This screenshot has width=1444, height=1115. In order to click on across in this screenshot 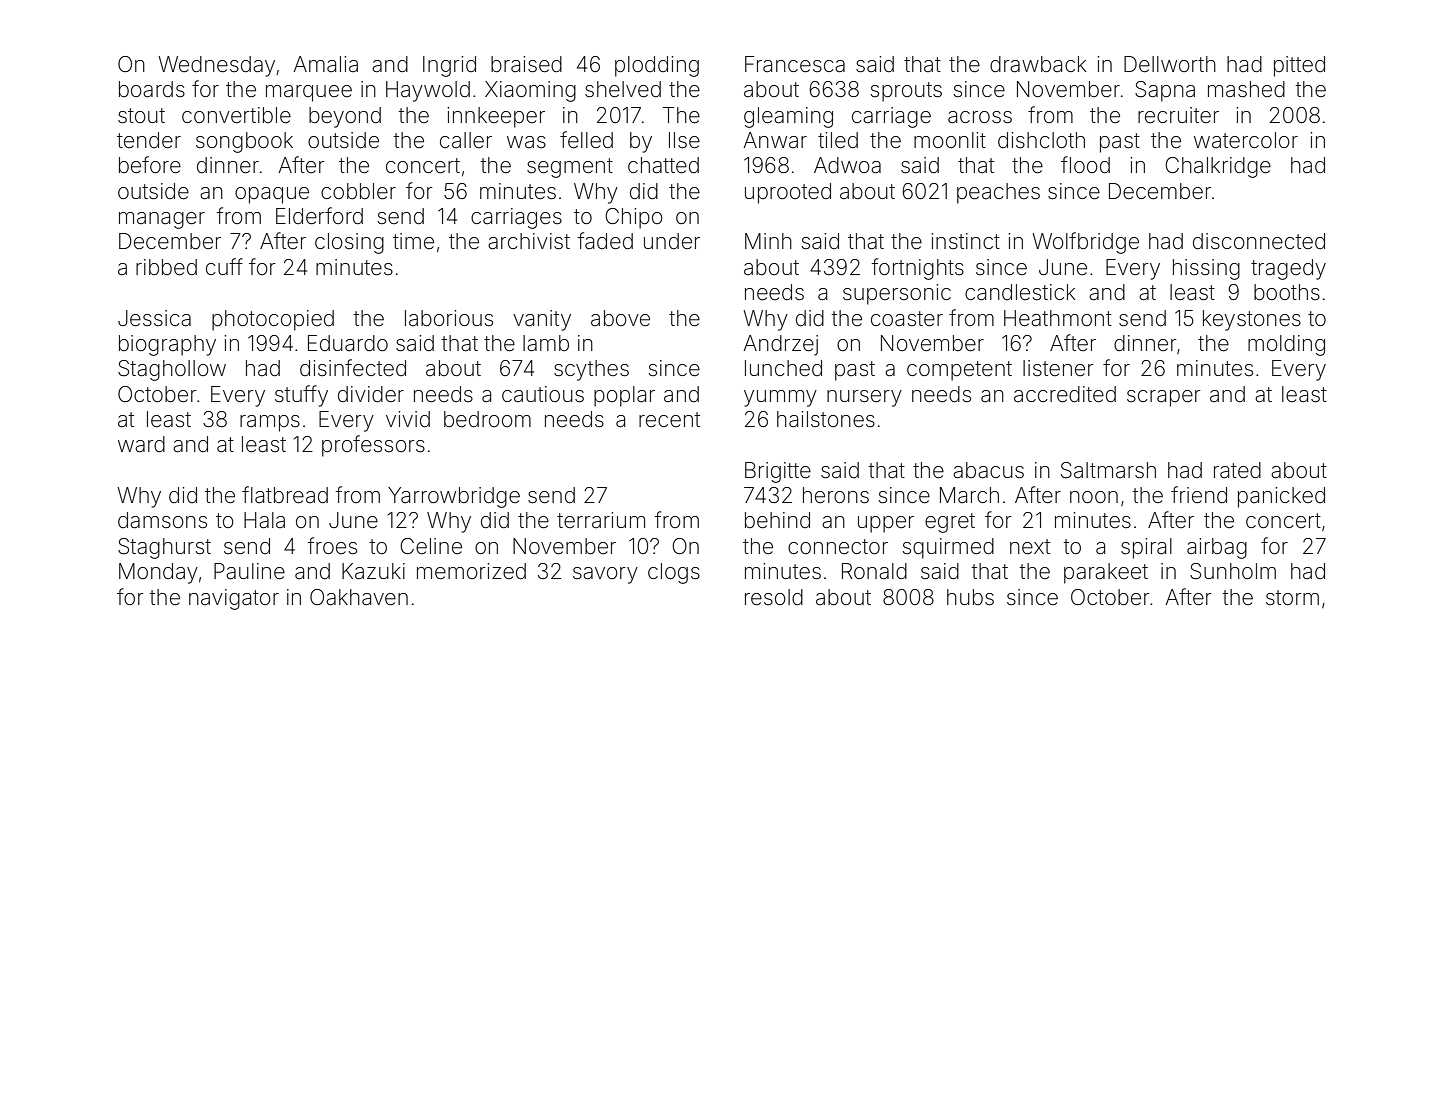, I will do `click(980, 117)`.
